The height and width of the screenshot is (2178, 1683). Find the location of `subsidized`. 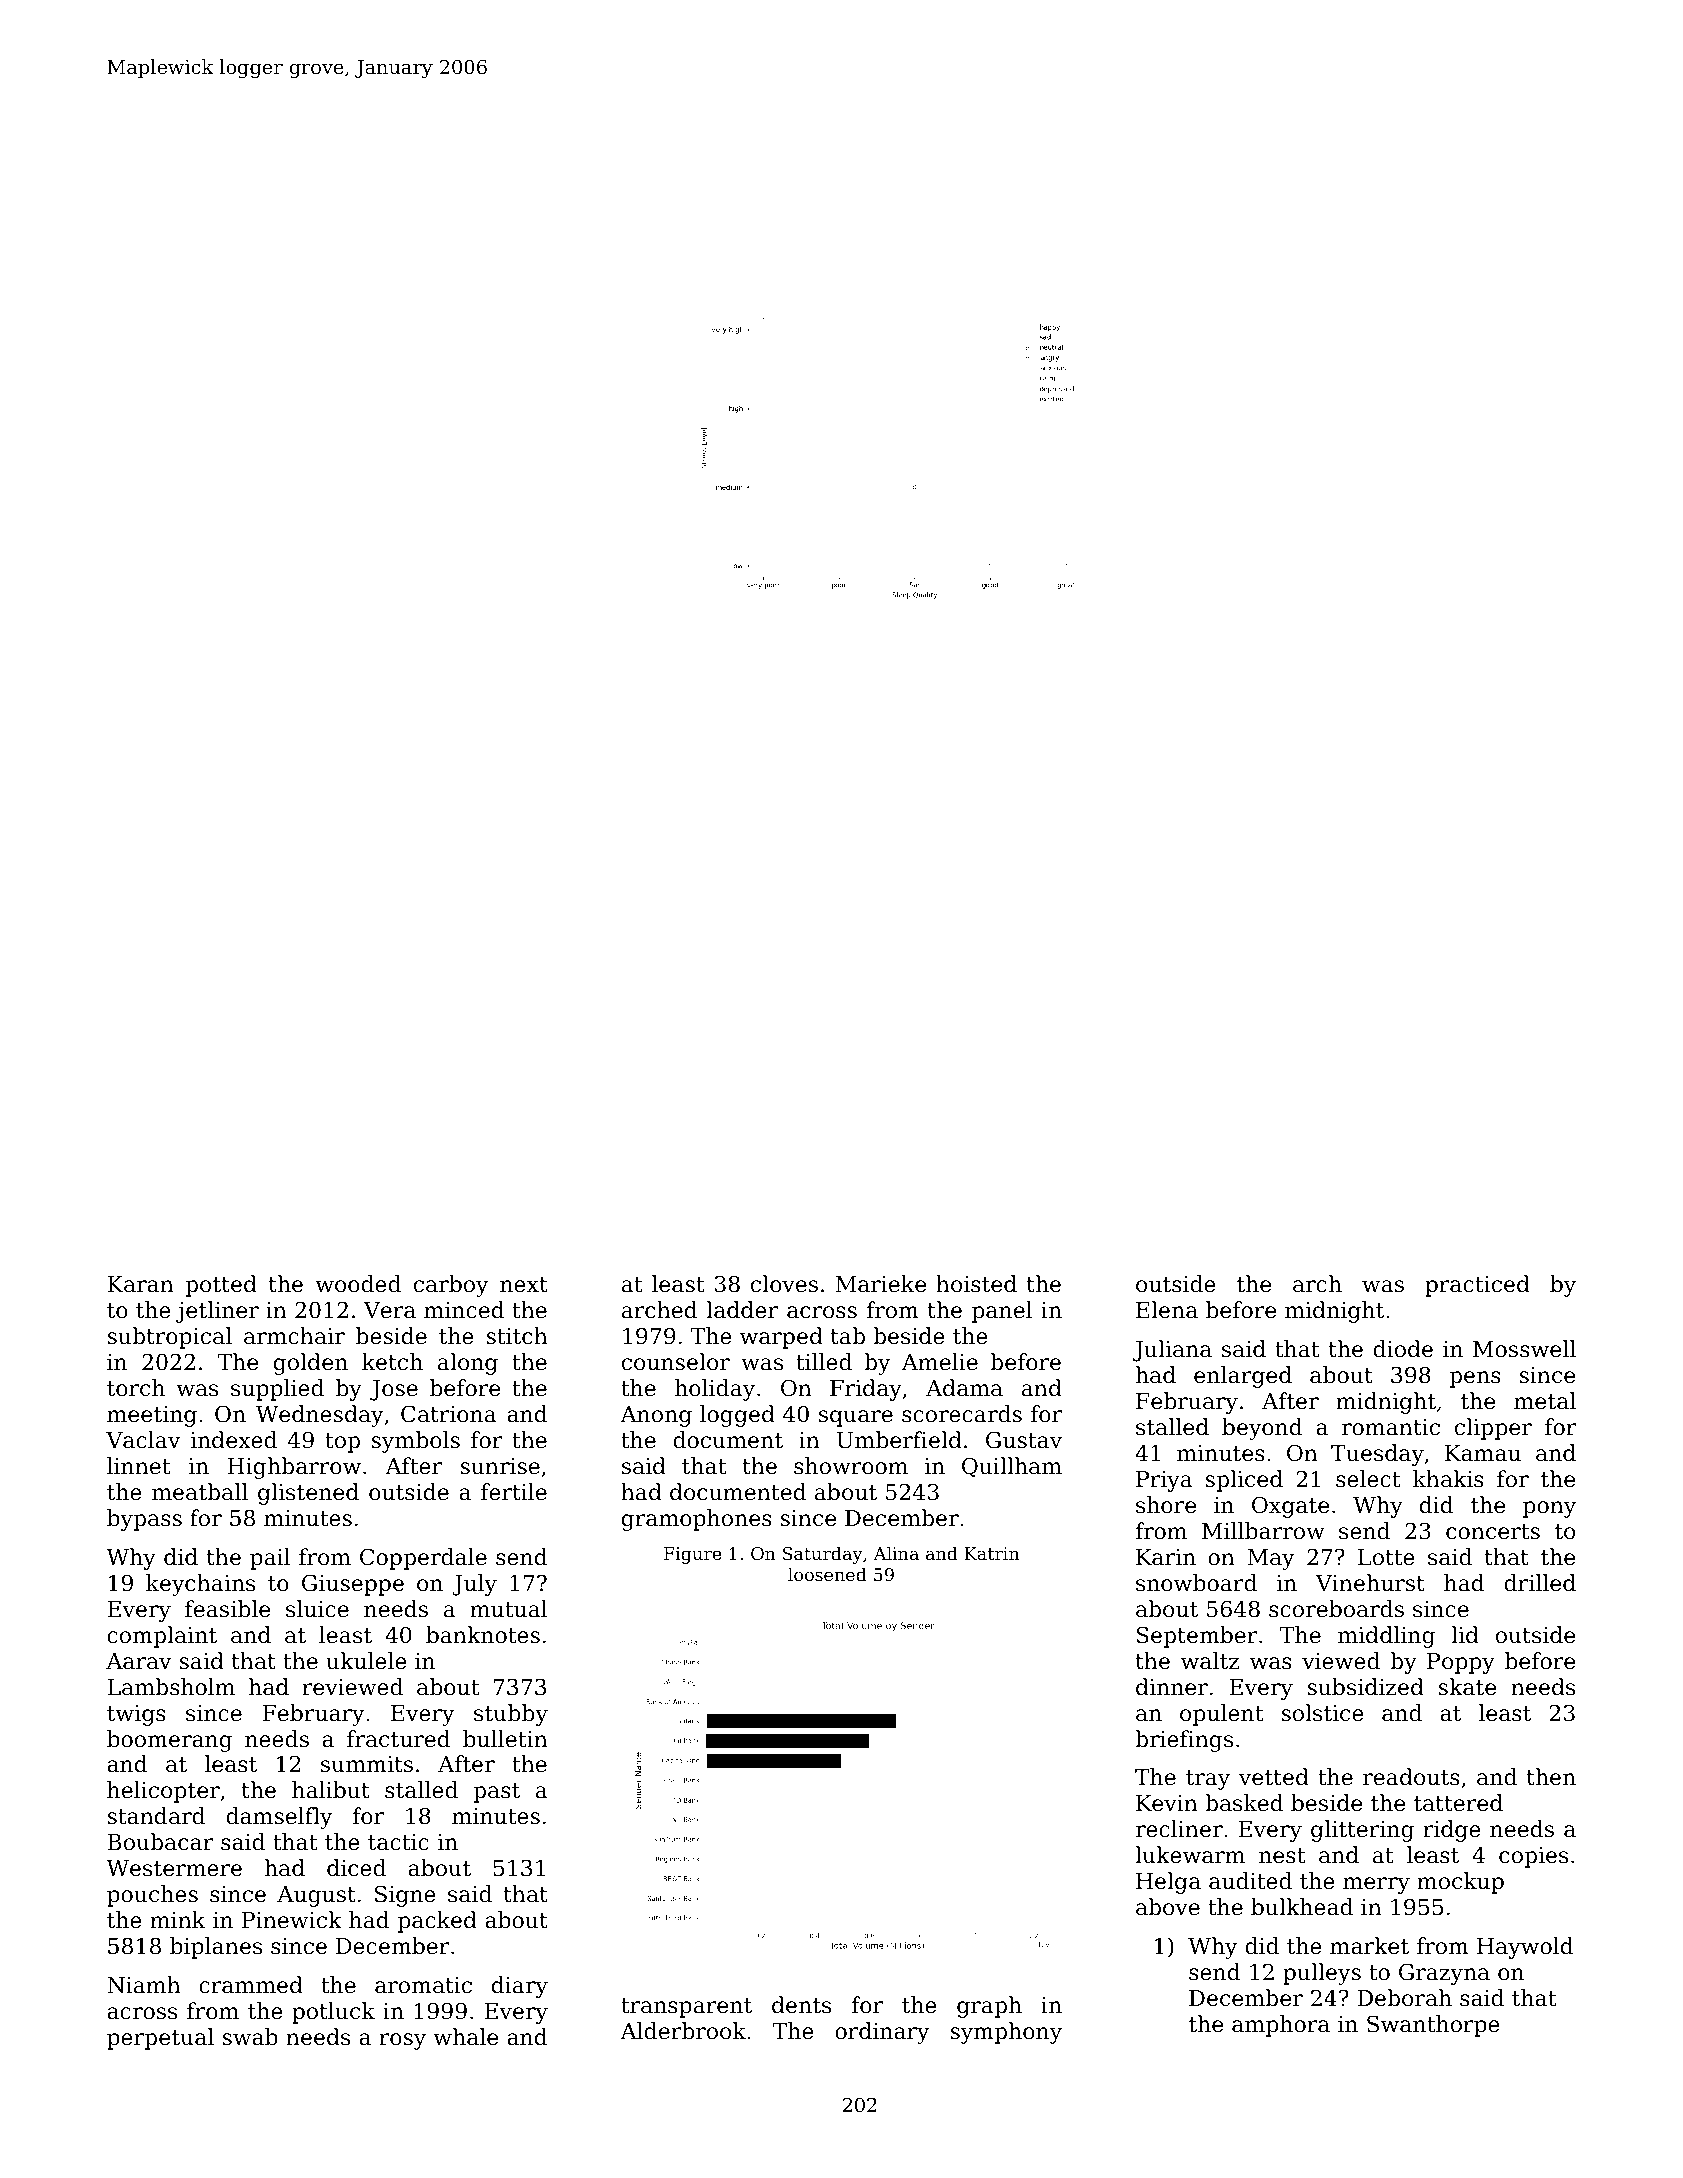

subsidized is located at coordinates (1365, 1687).
